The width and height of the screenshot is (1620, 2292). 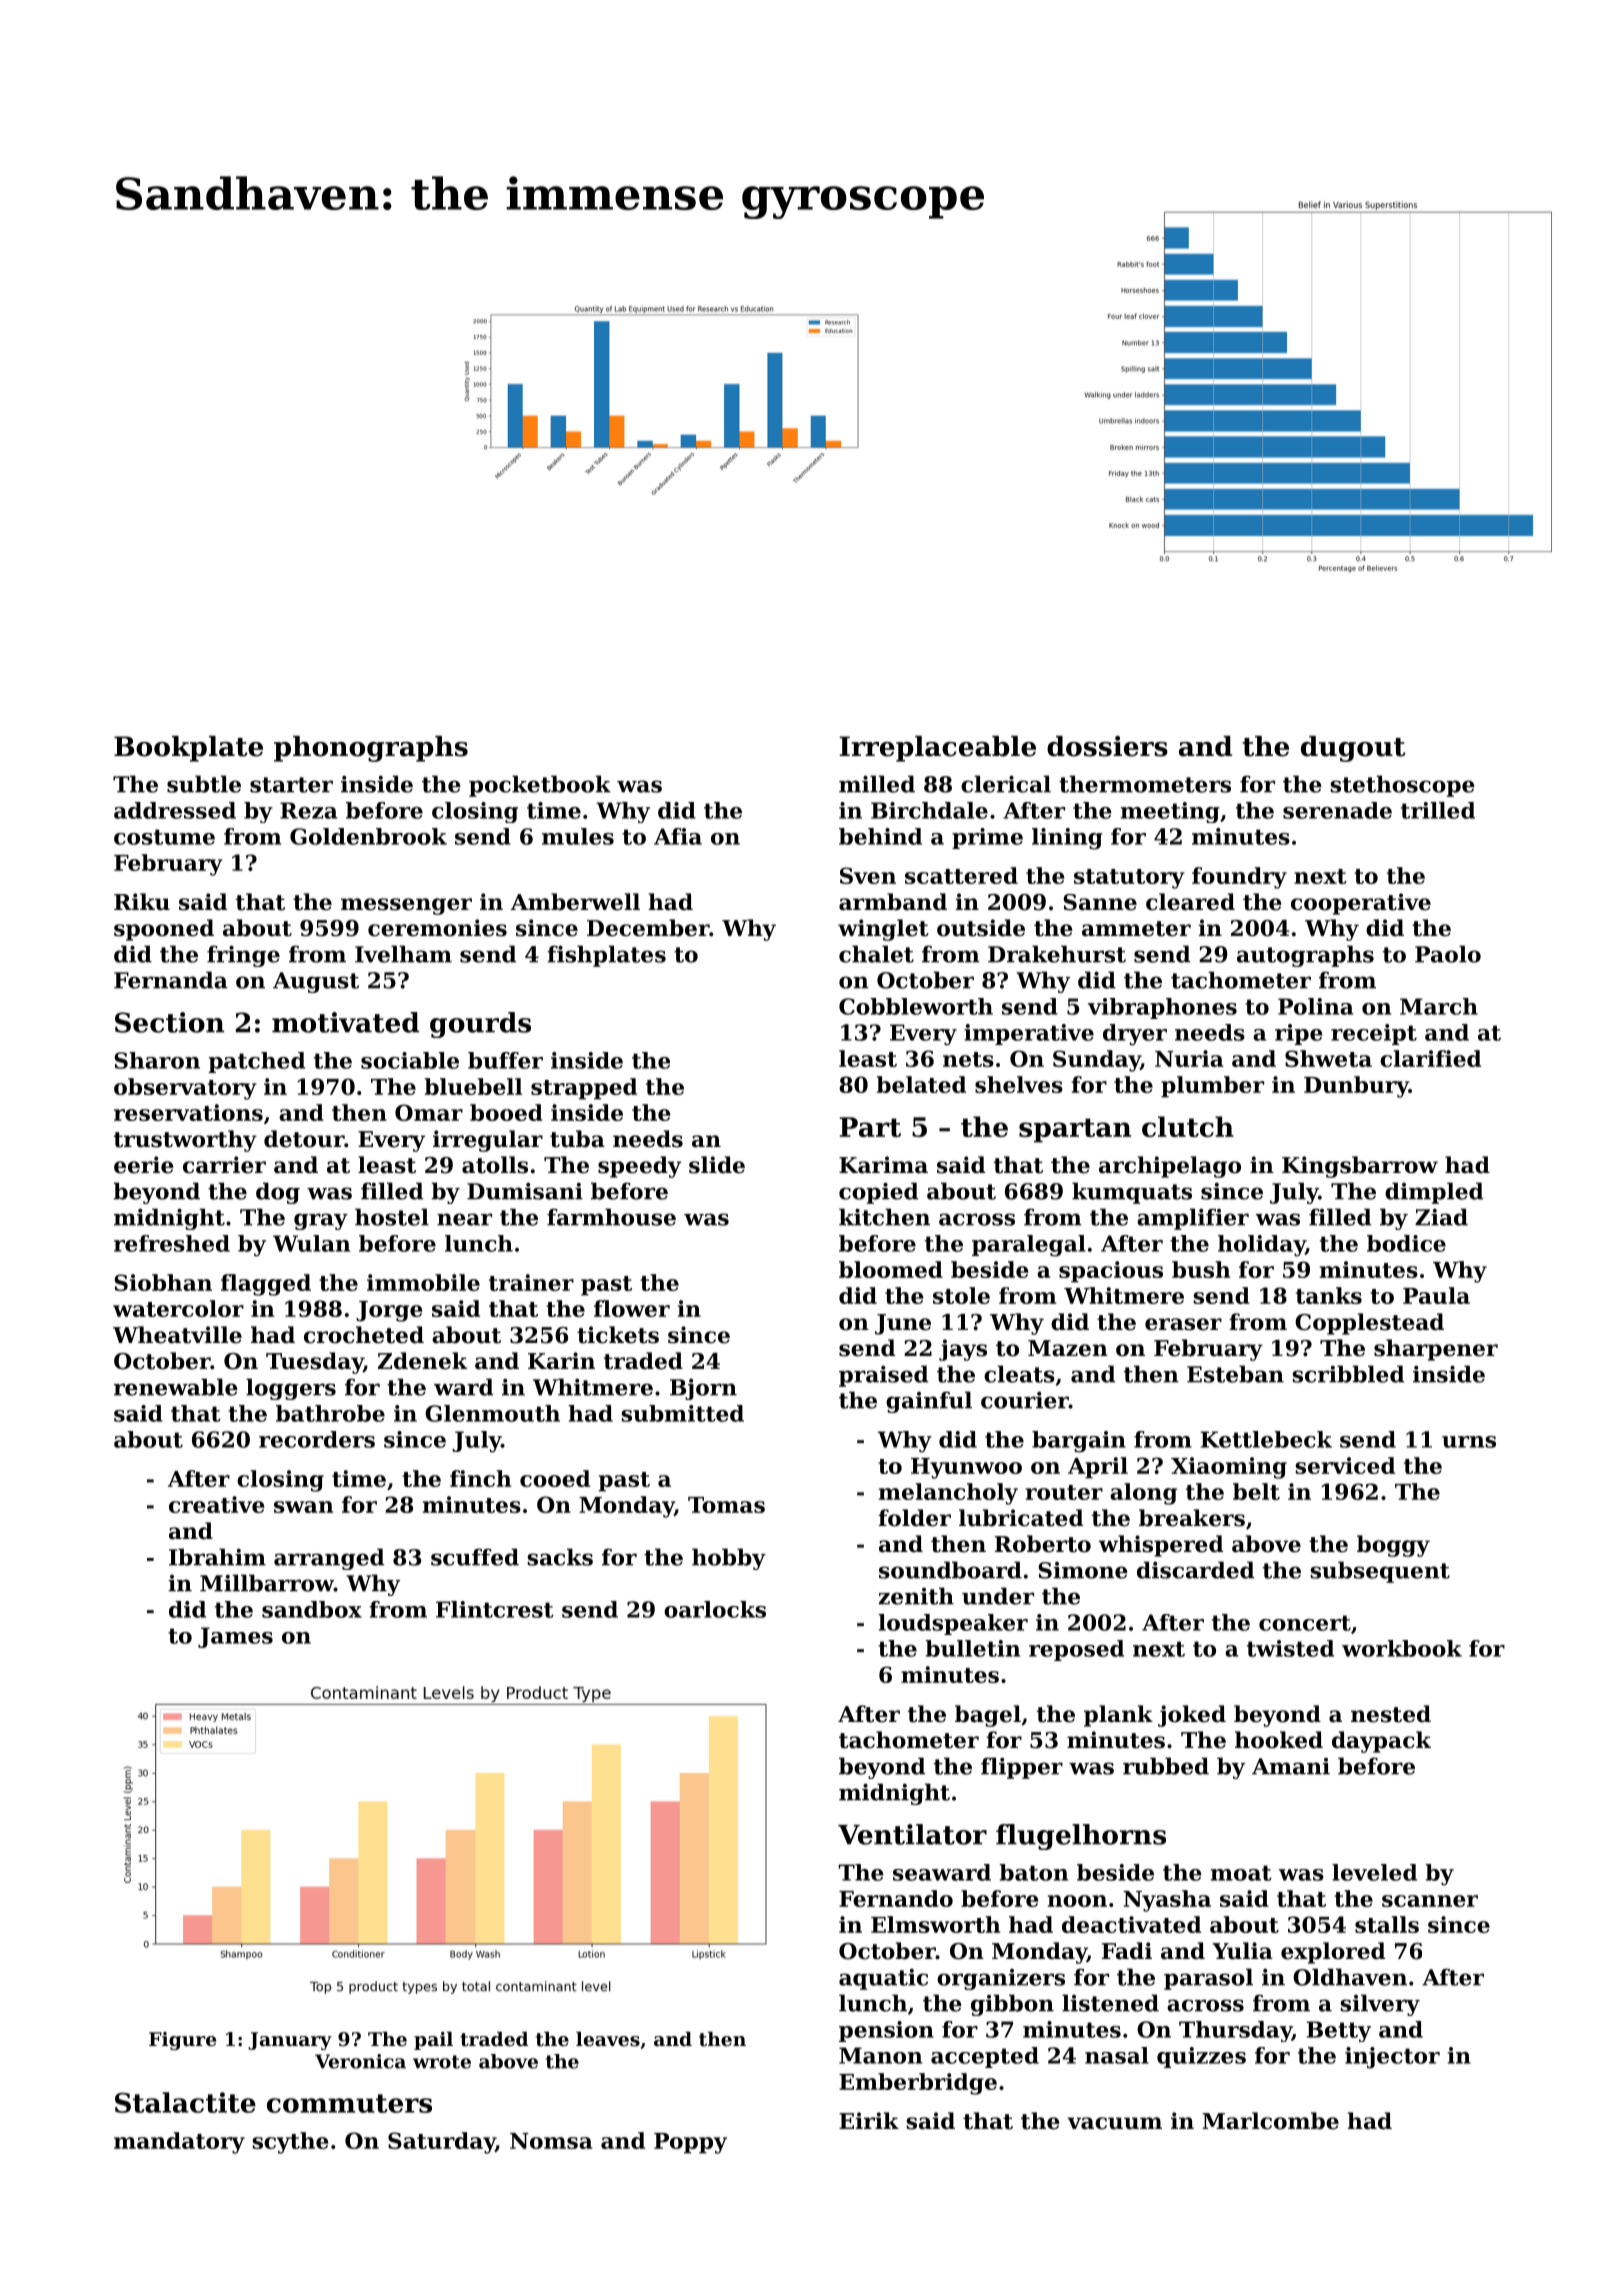 I want to click on Karima, so click(x=883, y=1165).
